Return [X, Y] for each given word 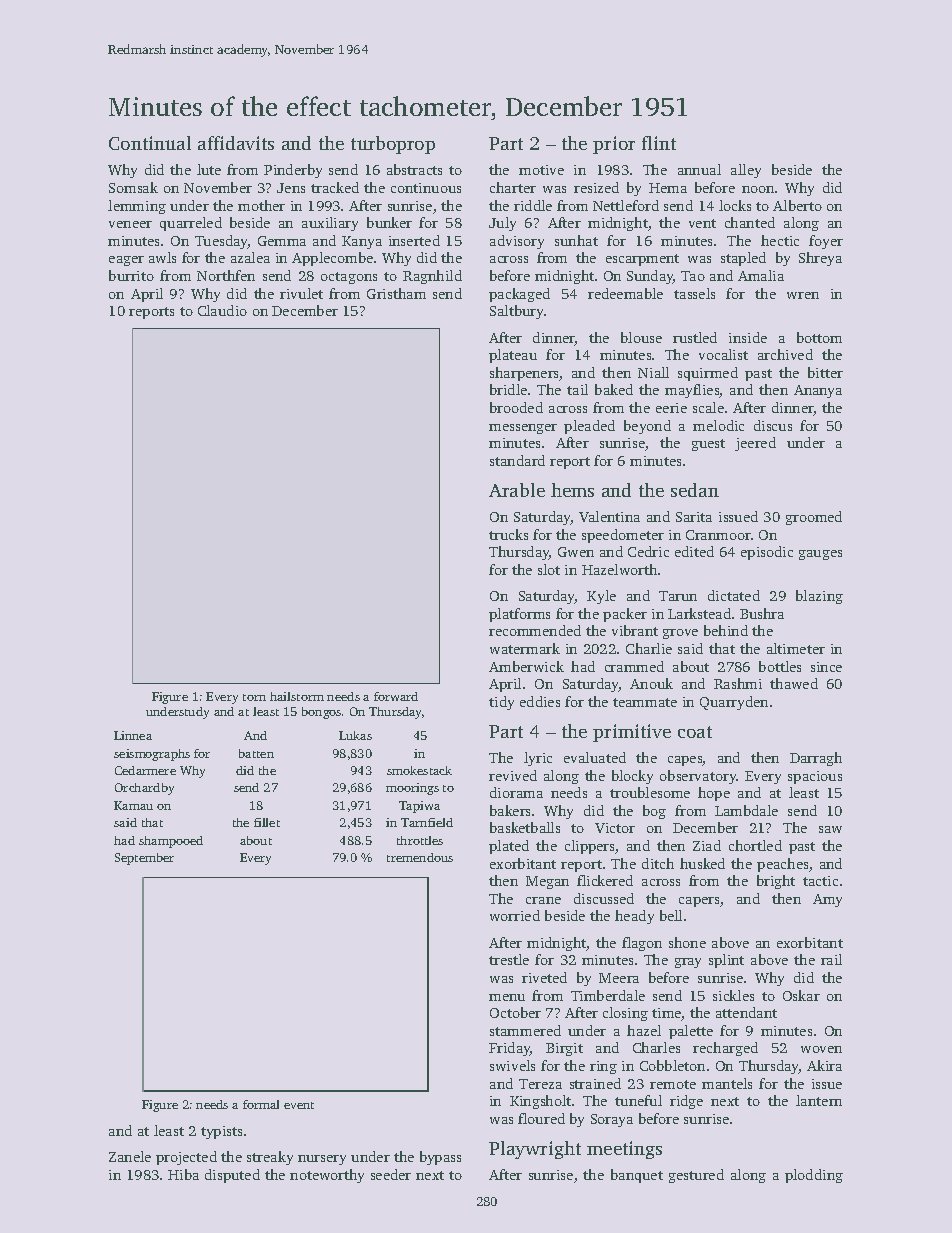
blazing [819, 597]
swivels [512, 1065]
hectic [780, 240]
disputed [232, 1176]
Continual [150, 143]
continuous [426, 188]
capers [700, 902]
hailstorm [297, 696]
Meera [619, 978]
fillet [267, 822]
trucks [508, 534]
